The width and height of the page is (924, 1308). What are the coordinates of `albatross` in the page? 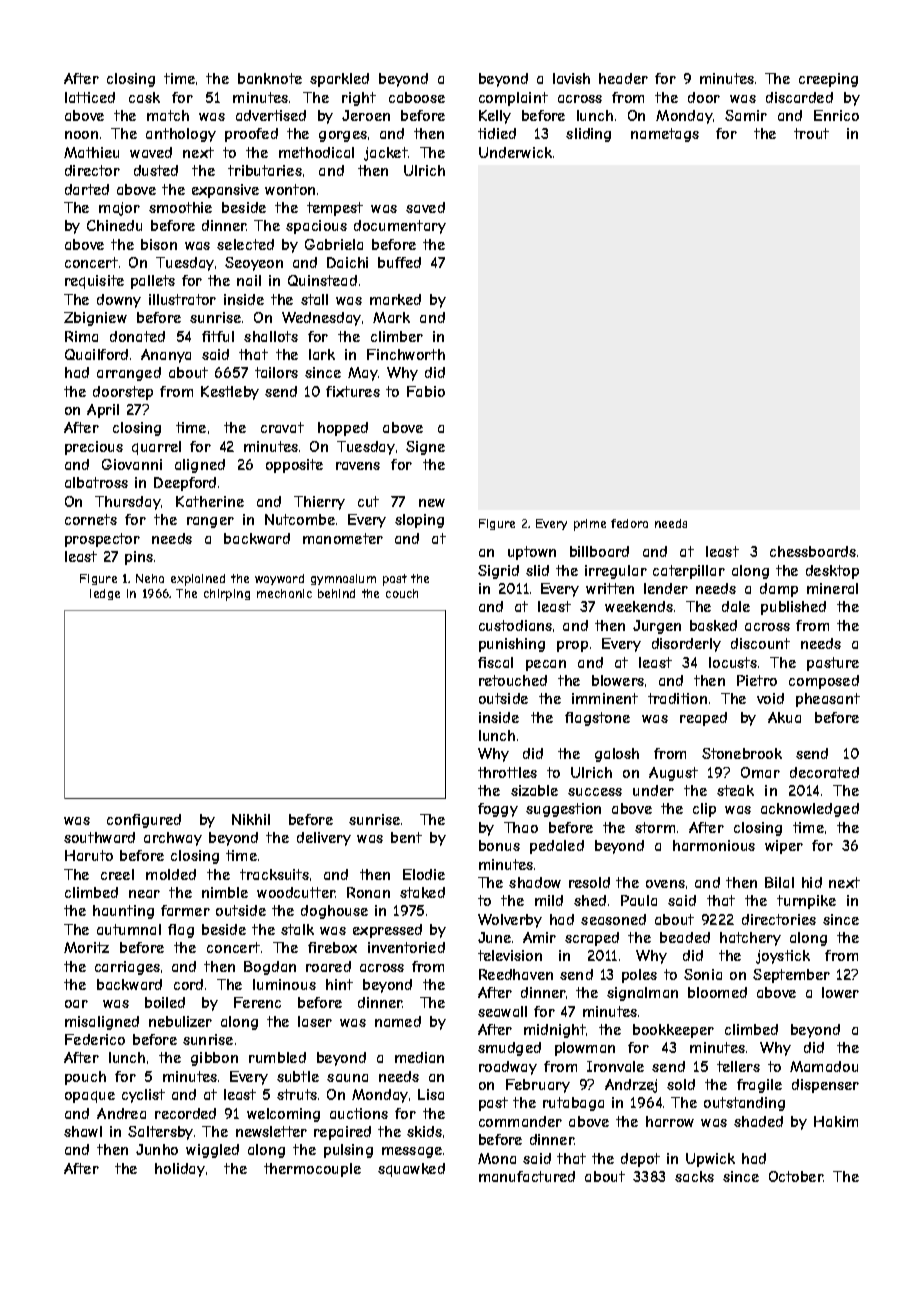 It's located at (96, 482).
